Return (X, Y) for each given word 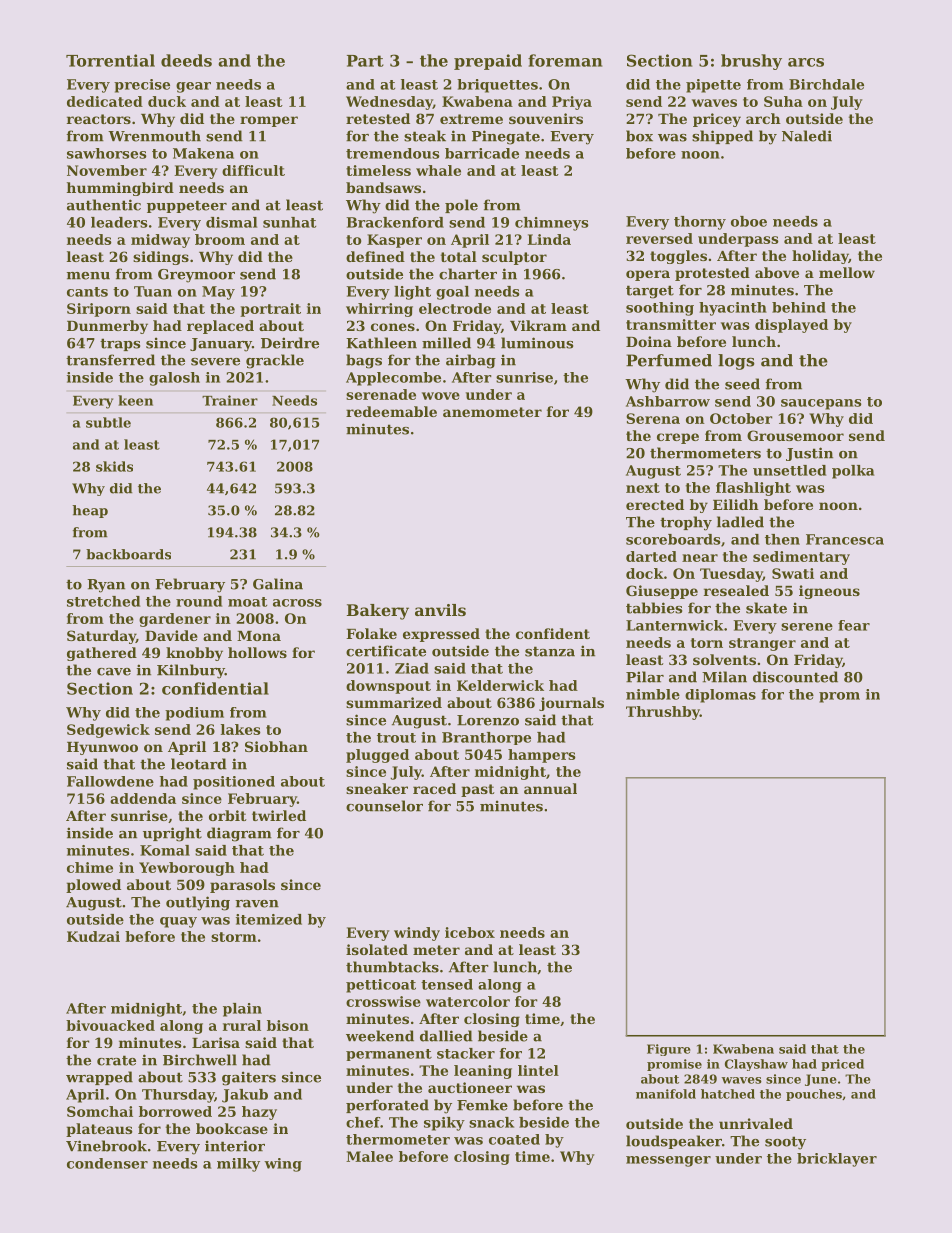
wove (441, 396)
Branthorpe (486, 738)
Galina (278, 584)
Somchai (100, 1111)
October (741, 418)
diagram (239, 834)
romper (269, 121)
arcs (806, 62)
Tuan (153, 291)
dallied (446, 1036)
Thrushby (663, 713)
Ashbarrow (668, 401)
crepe (678, 438)
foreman (565, 60)
